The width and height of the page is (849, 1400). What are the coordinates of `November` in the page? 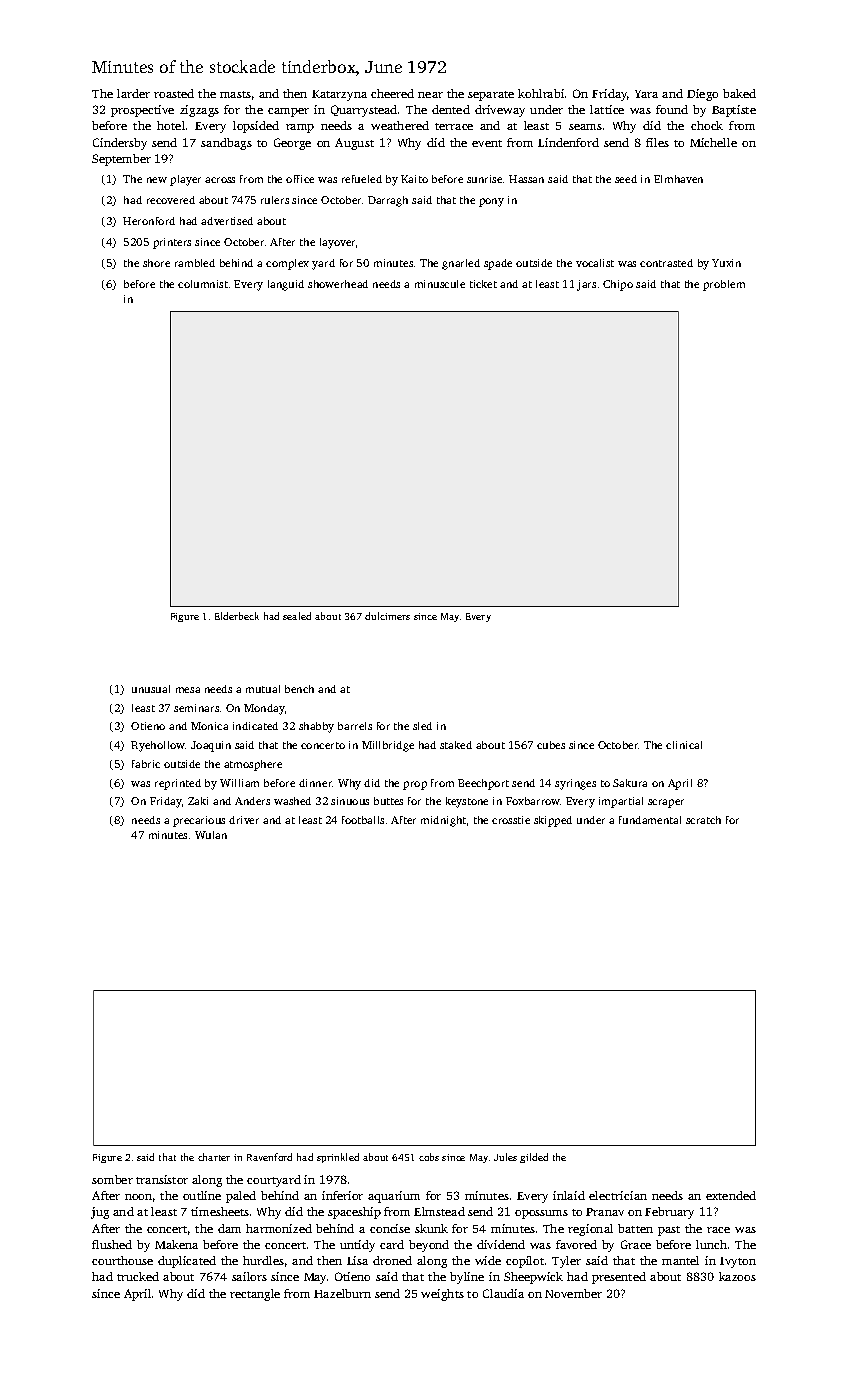 It's located at (573, 1293).
